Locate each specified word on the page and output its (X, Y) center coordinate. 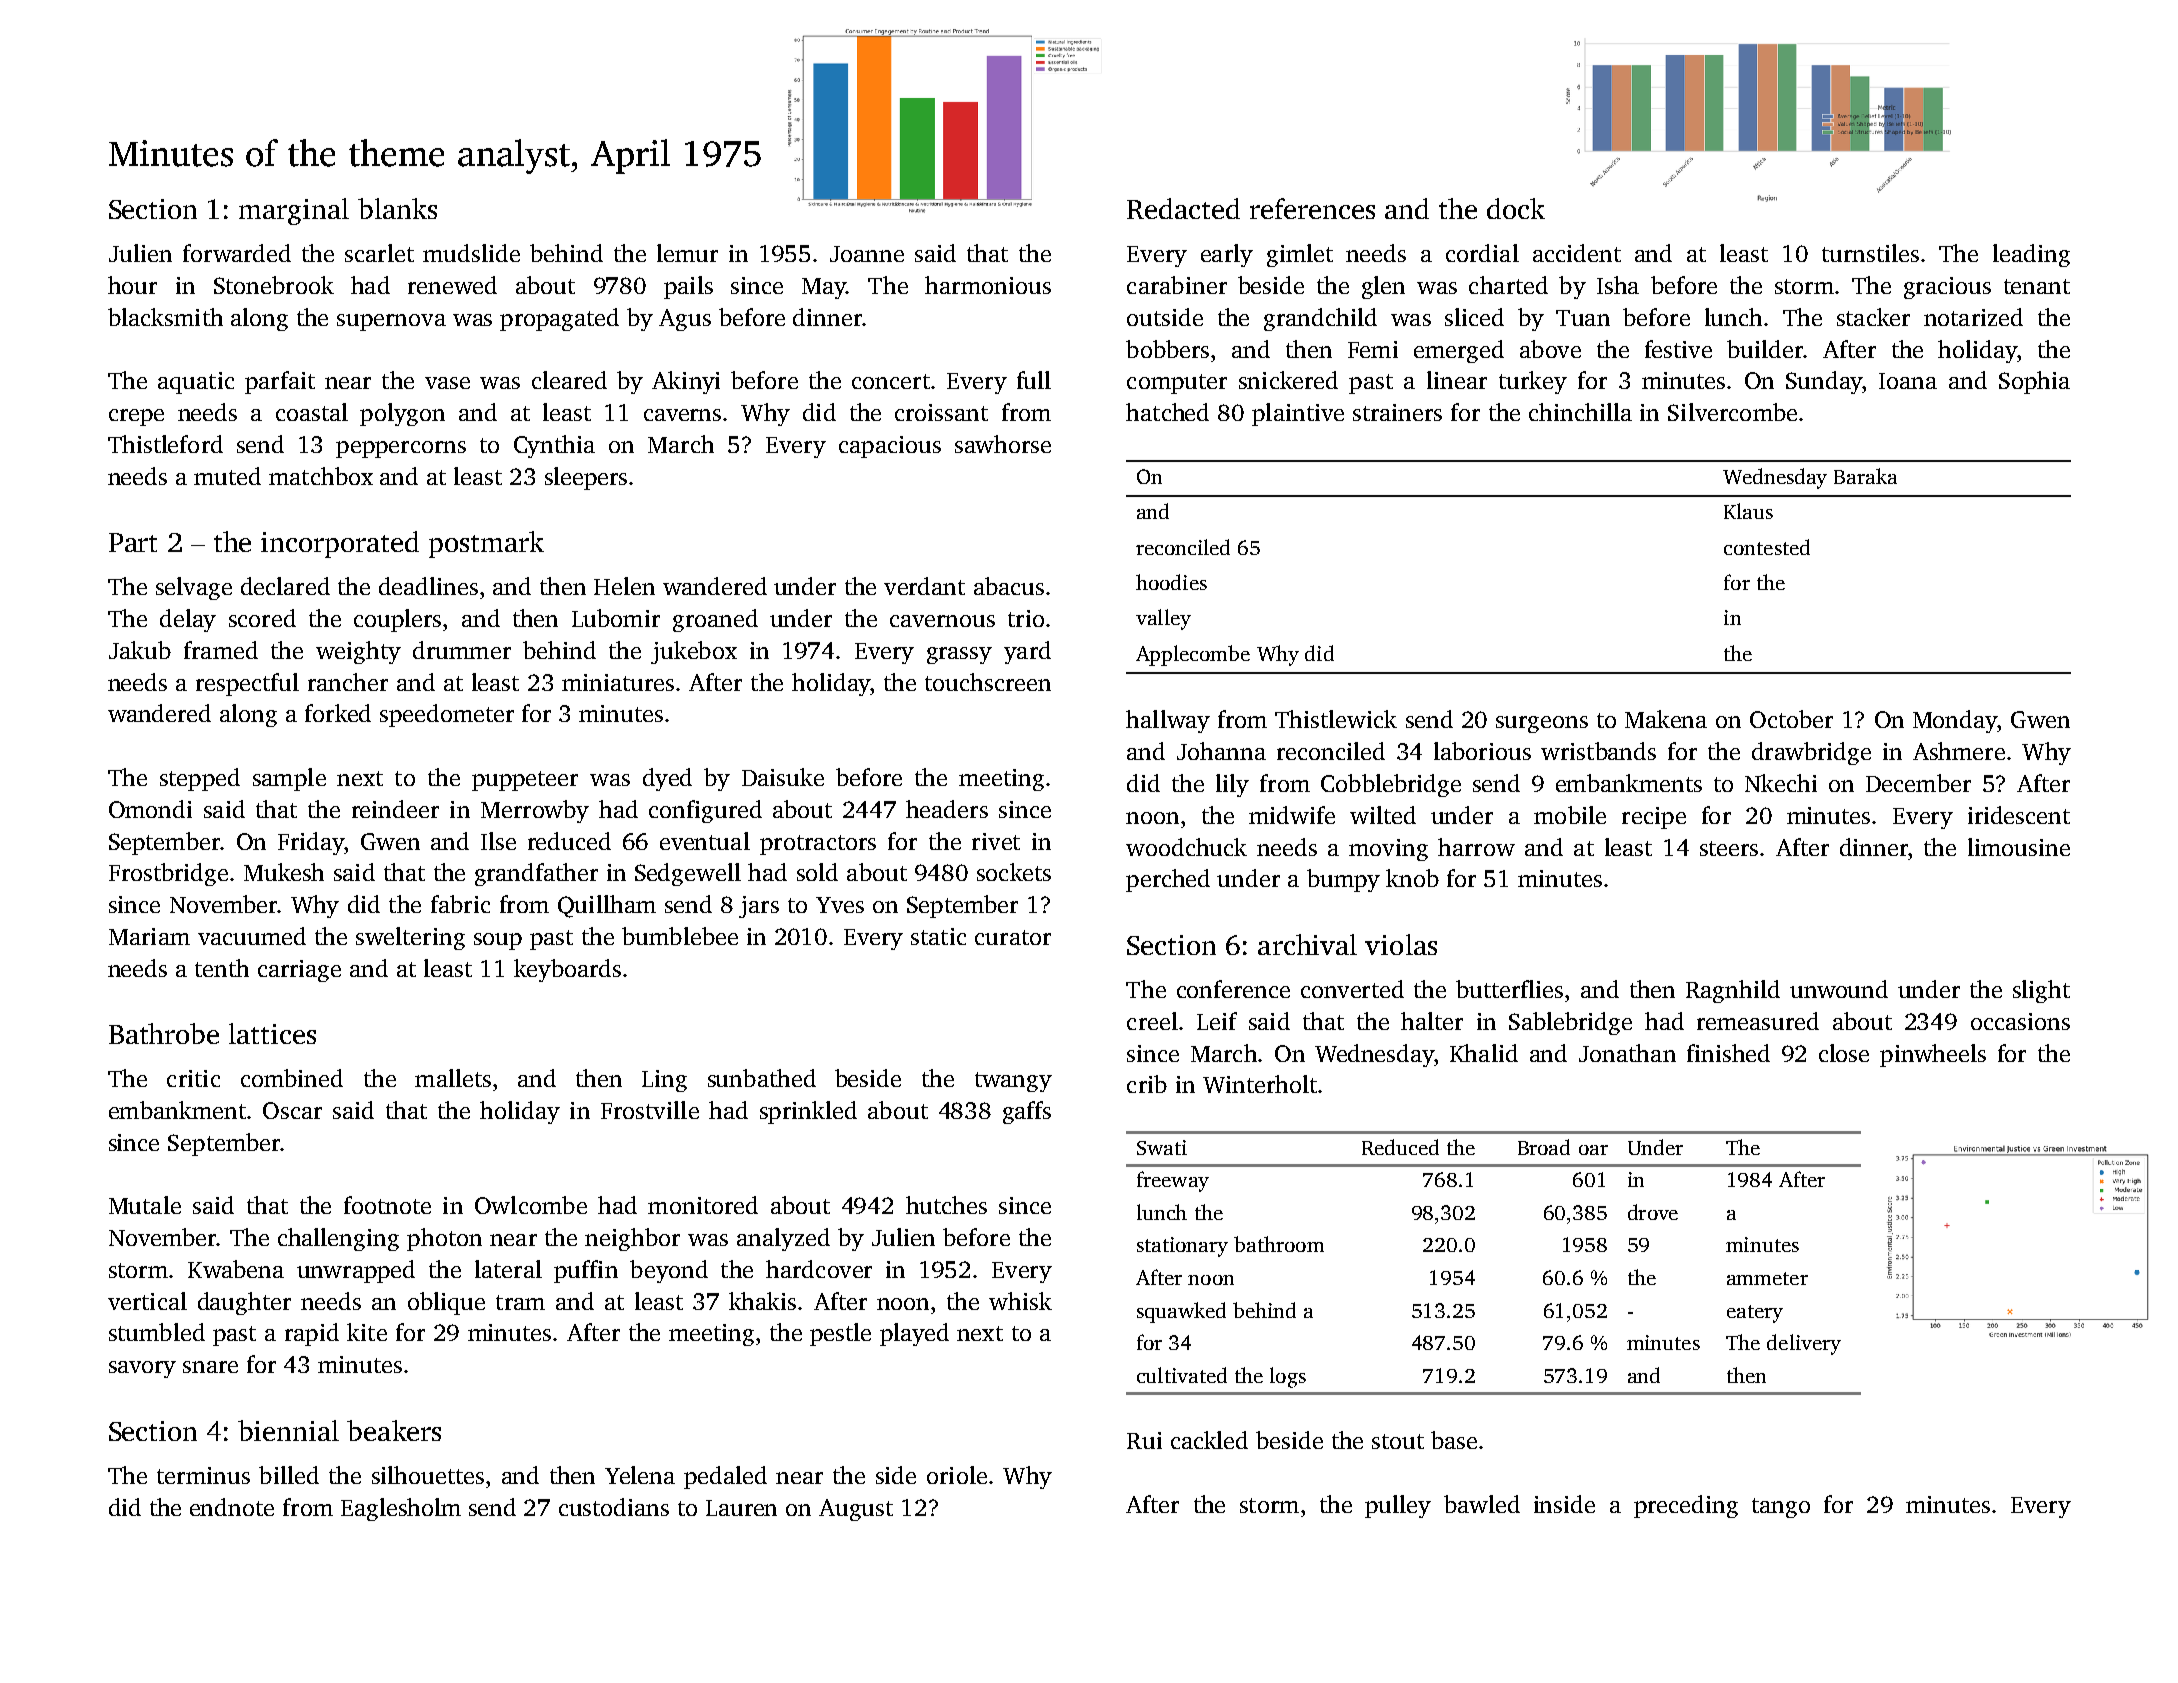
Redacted (1183, 208)
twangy (1013, 1082)
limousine (2019, 847)
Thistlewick (1336, 719)
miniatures (618, 682)
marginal (294, 211)
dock (1516, 208)
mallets (453, 1078)
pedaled (725, 1477)
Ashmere (1959, 751)
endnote (232, 1507)
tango (1781, 1508)
